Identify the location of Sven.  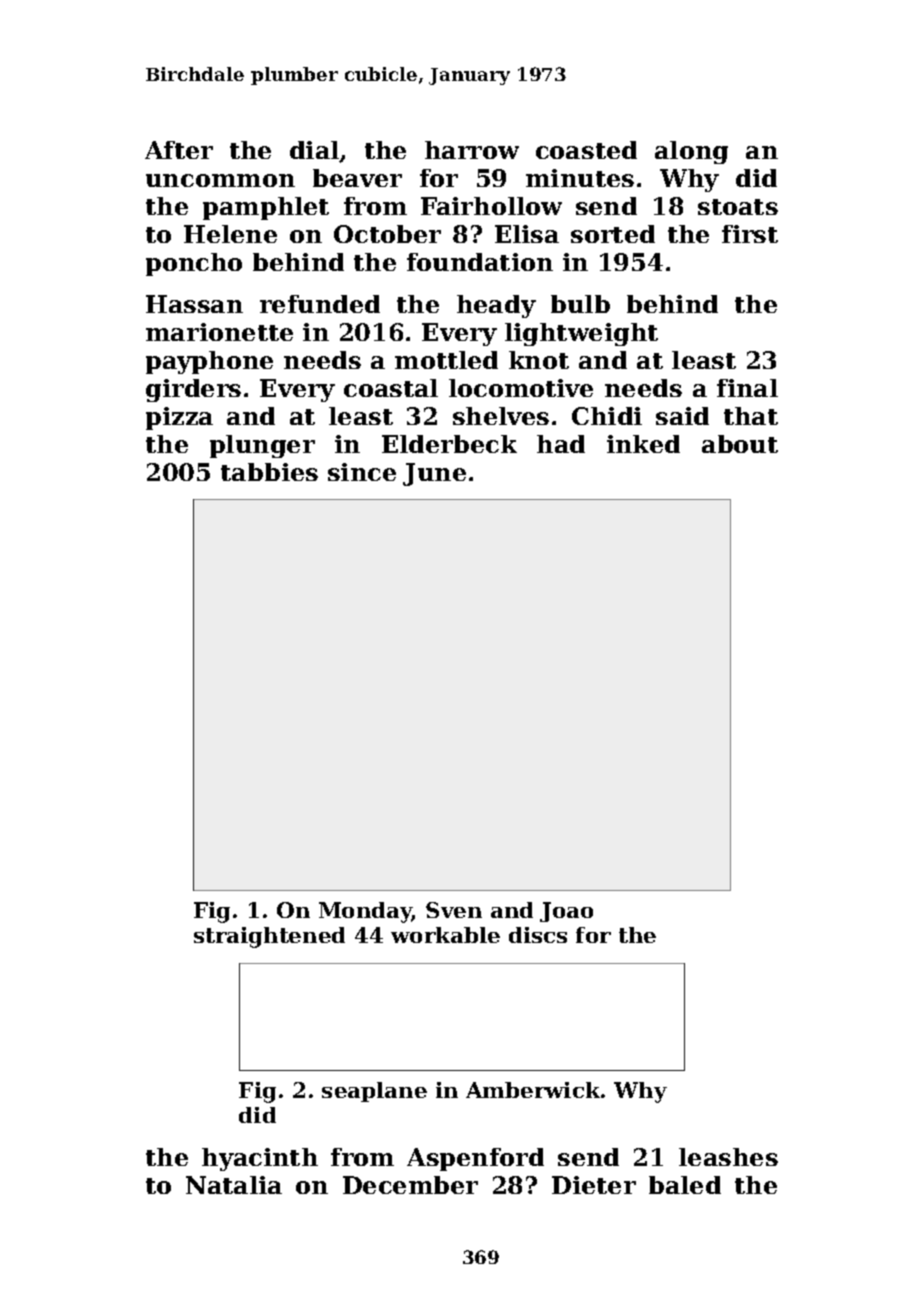
(454, 910).
